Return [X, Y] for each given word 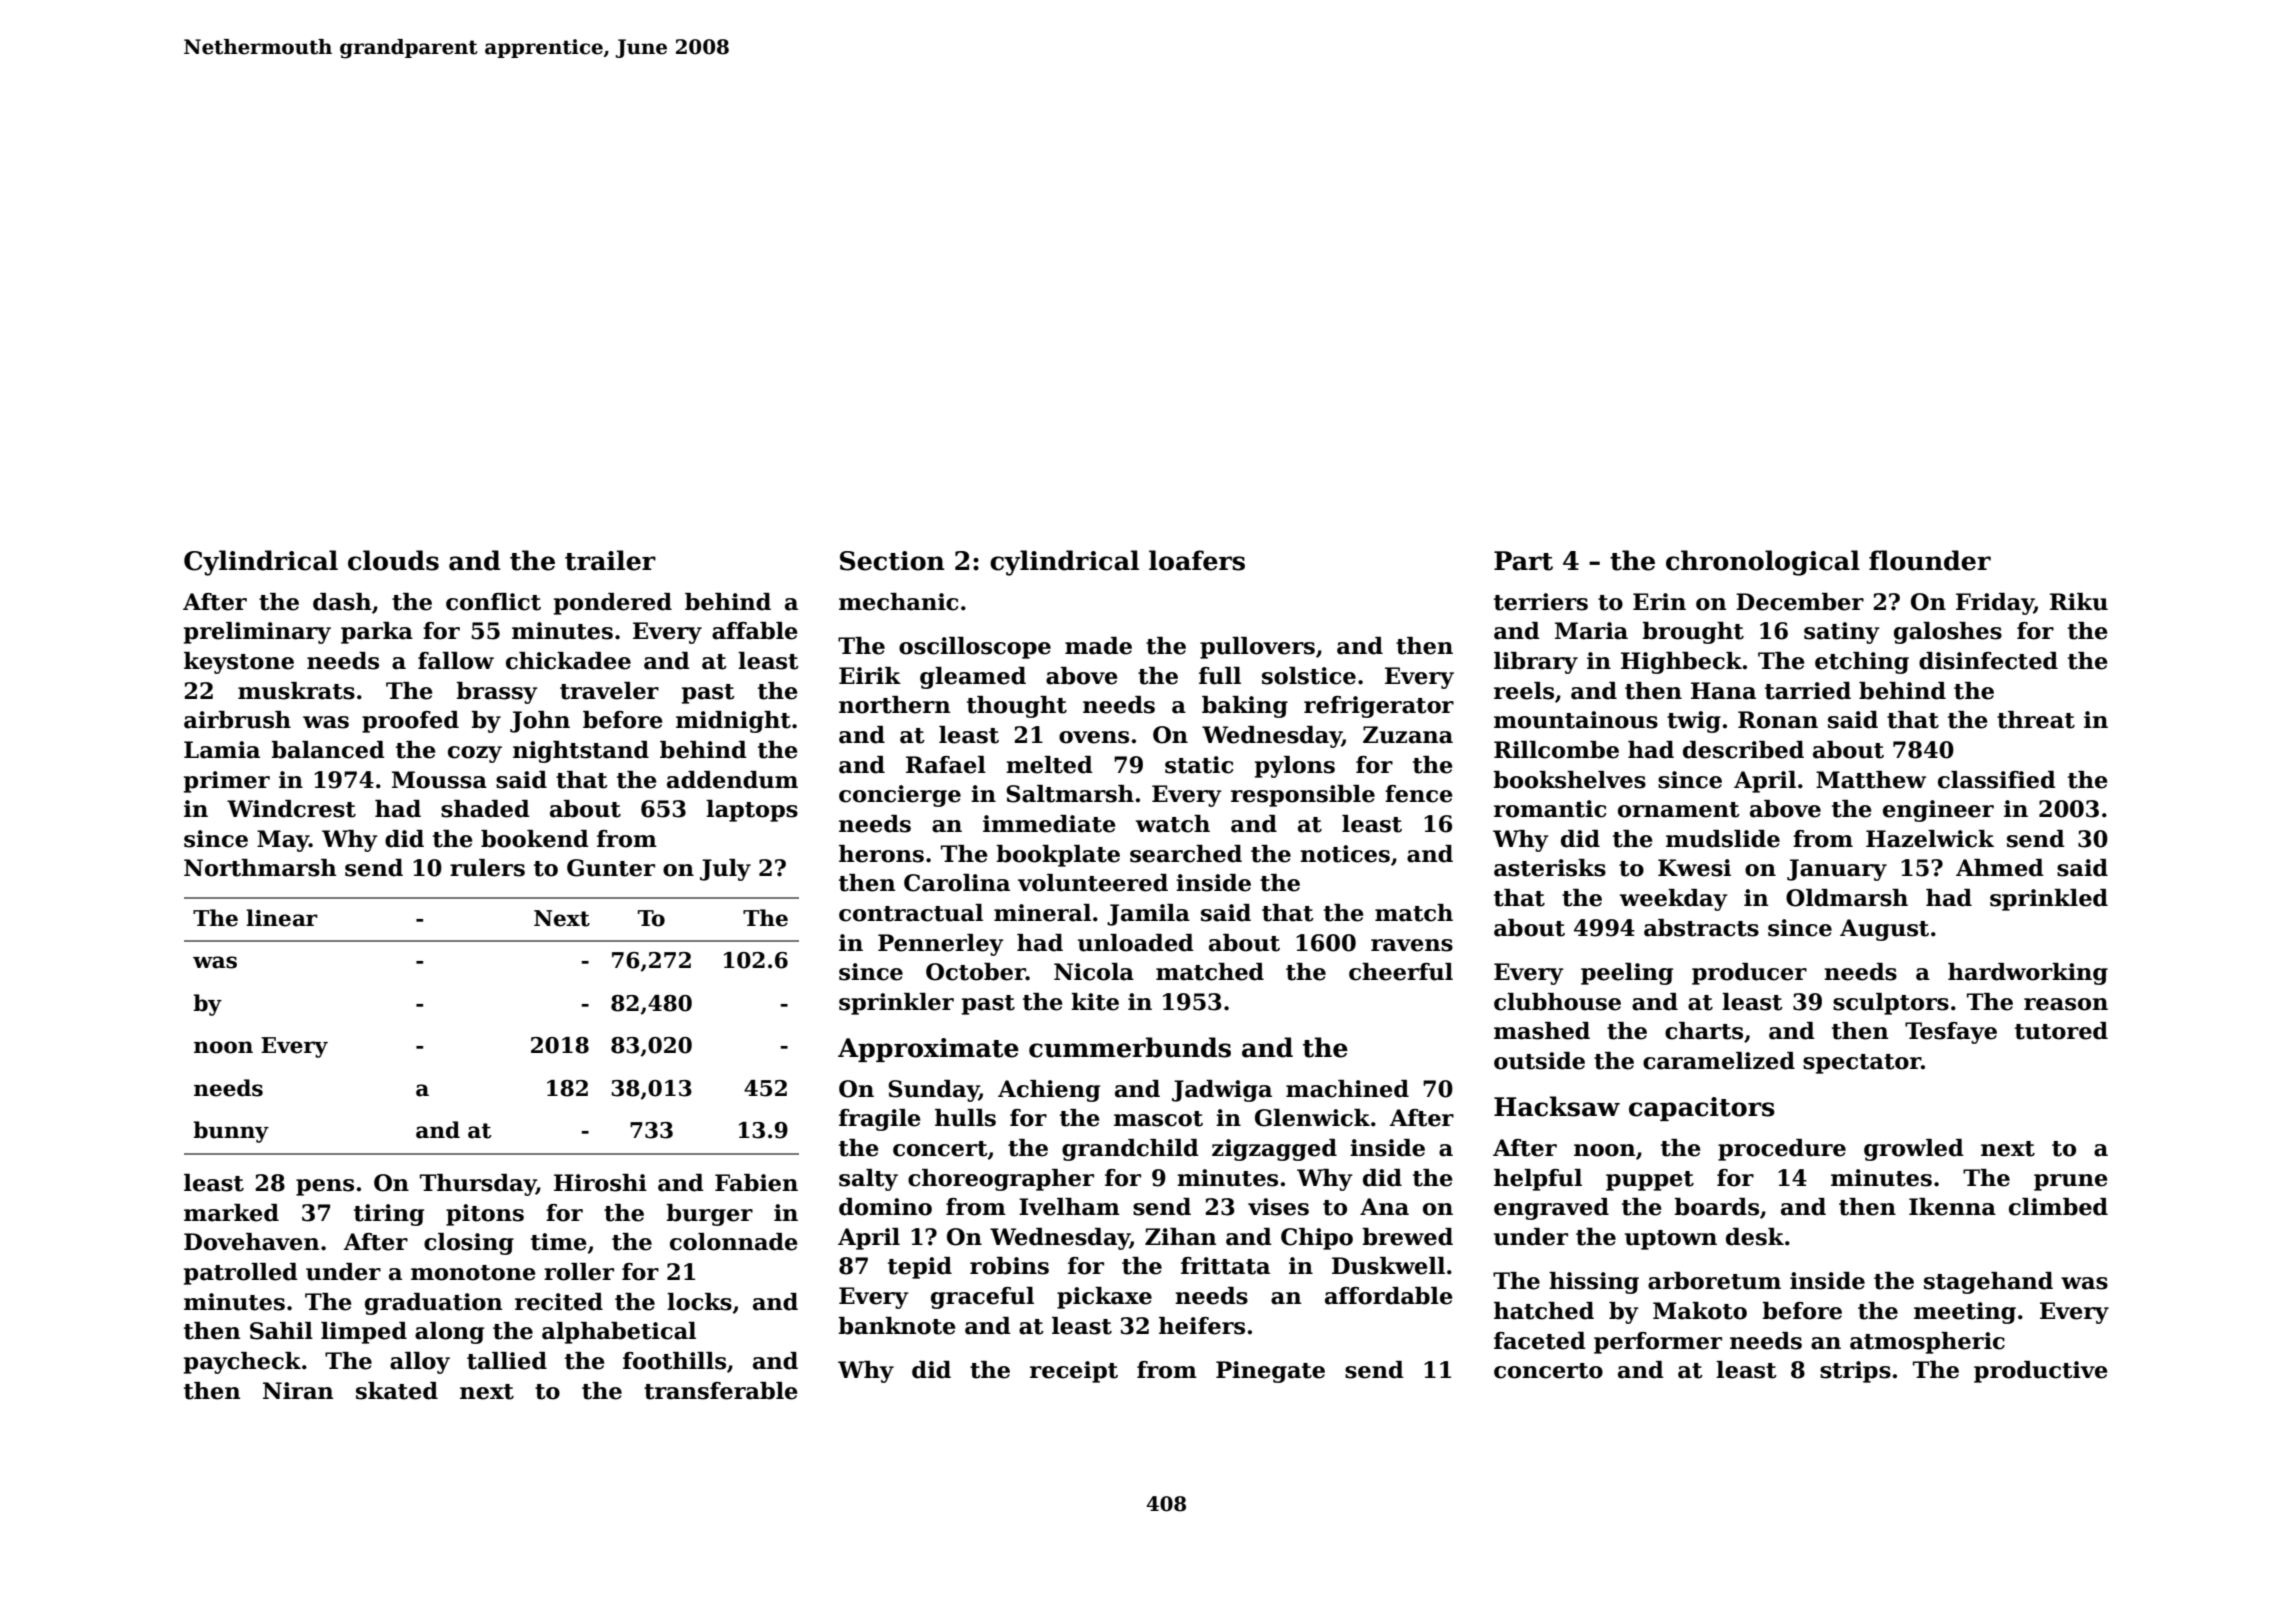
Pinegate [1270, 1372]
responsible [1303, 796]
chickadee [568, 661]
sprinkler [896, 1004]
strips [1855, 1372]
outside [1539, 1061]
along [449, 1333]
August [1884, 930]
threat [2036, 720]
